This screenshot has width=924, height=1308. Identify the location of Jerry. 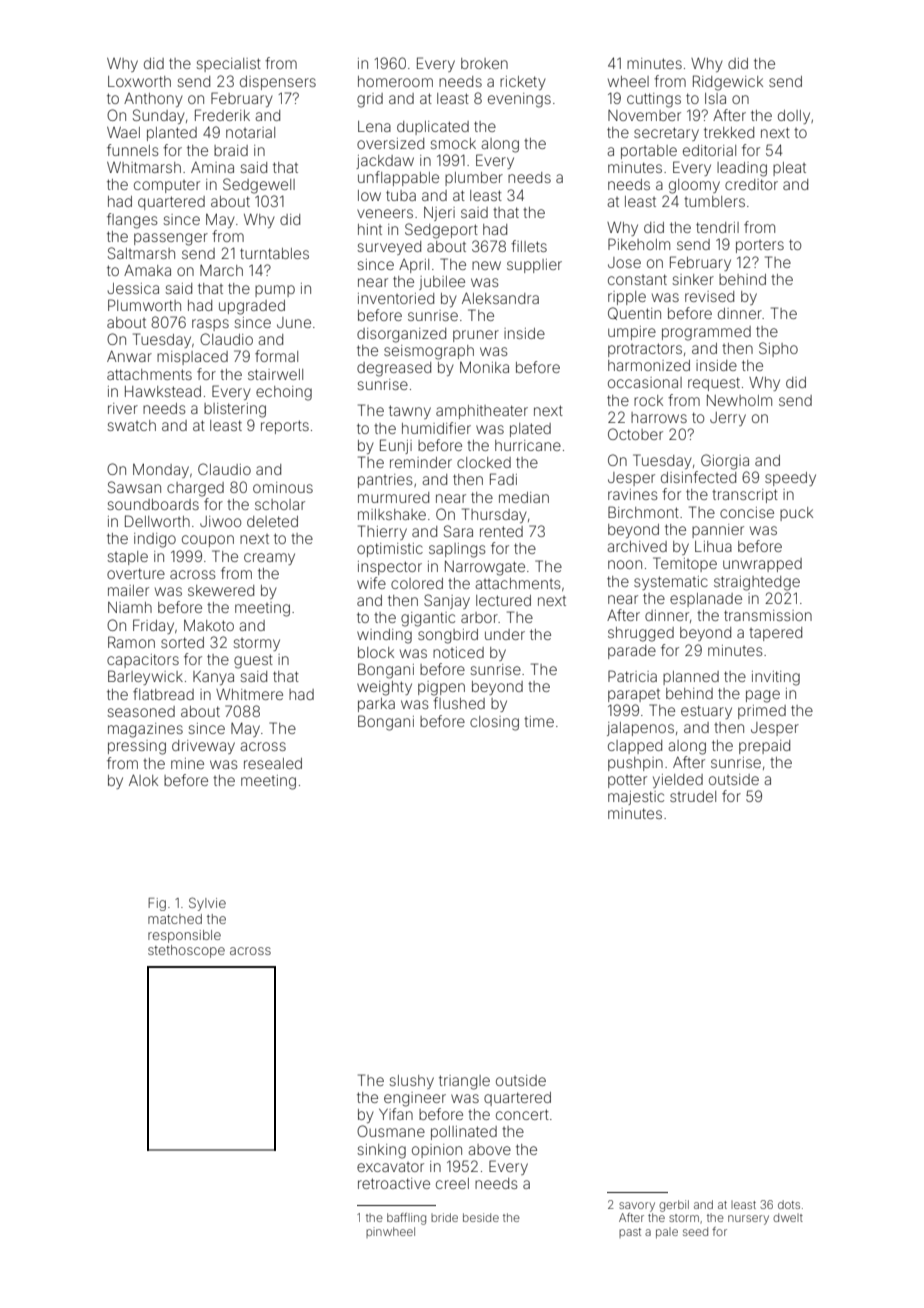
(728, 419).
